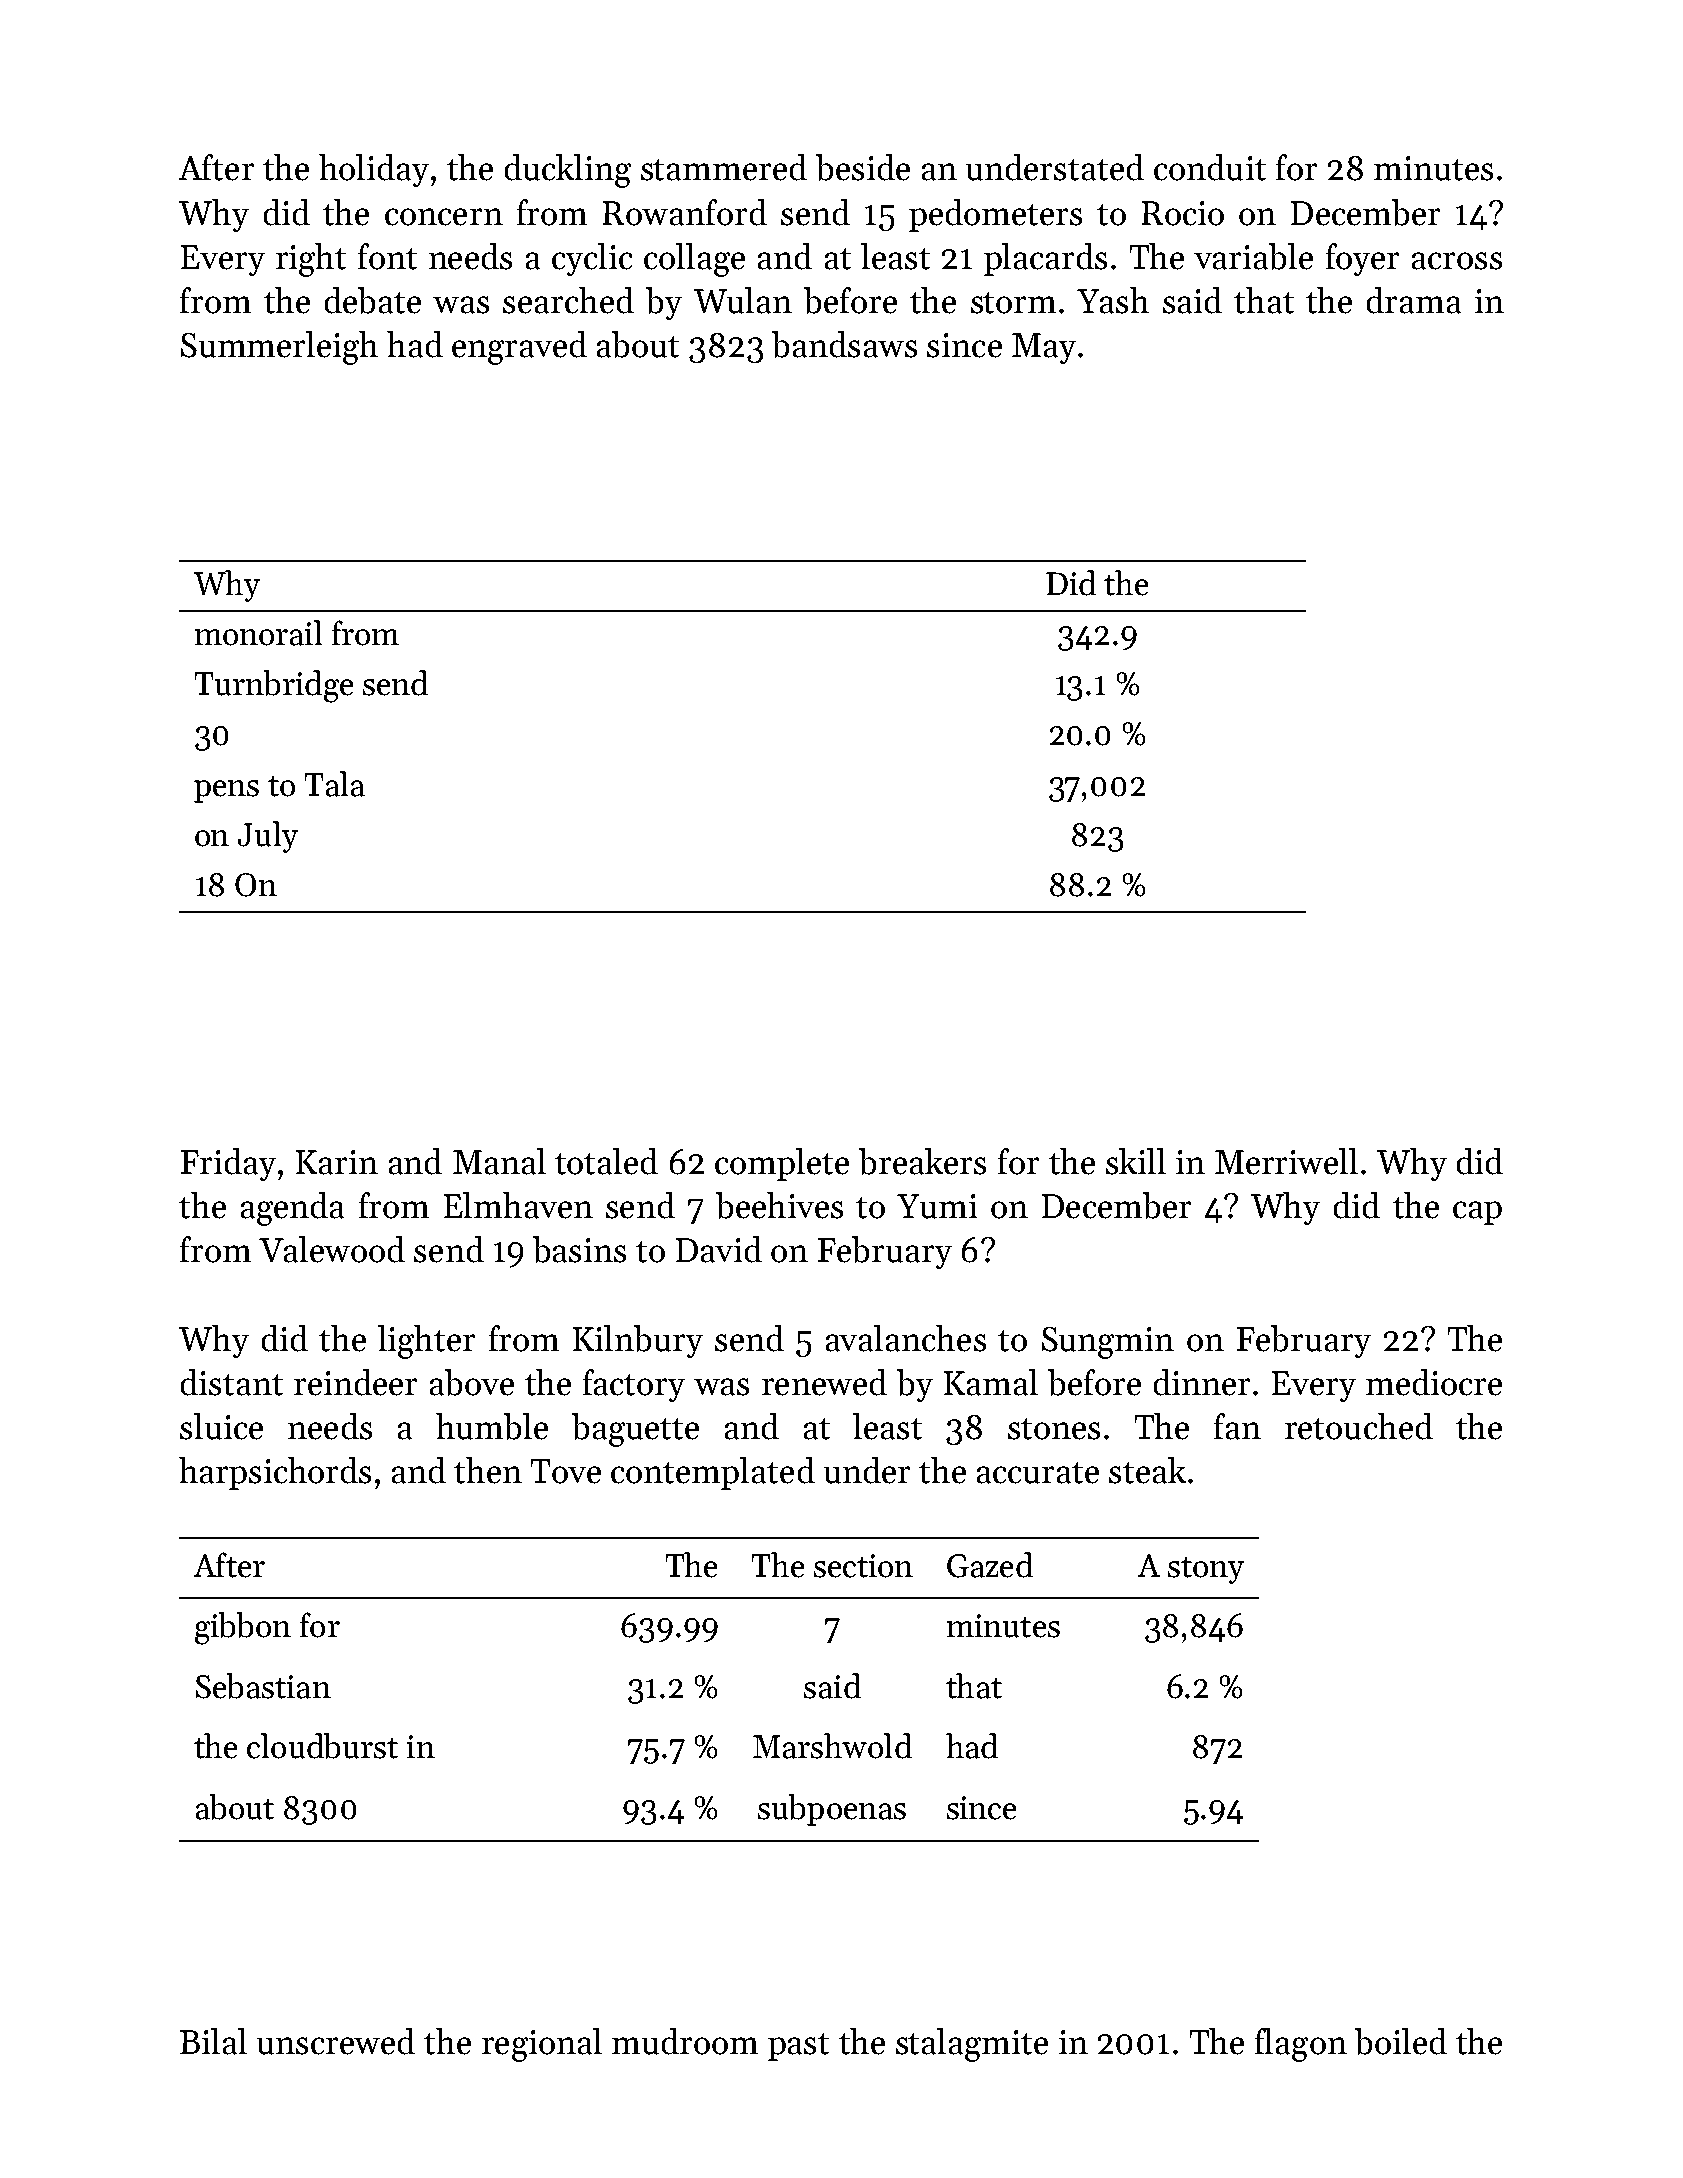 The width and height of the page is (1683, 2178). What do you see at coordinates (1206, 1570) in the page?
I see `stony` at bounding box center [1206, 1570].
